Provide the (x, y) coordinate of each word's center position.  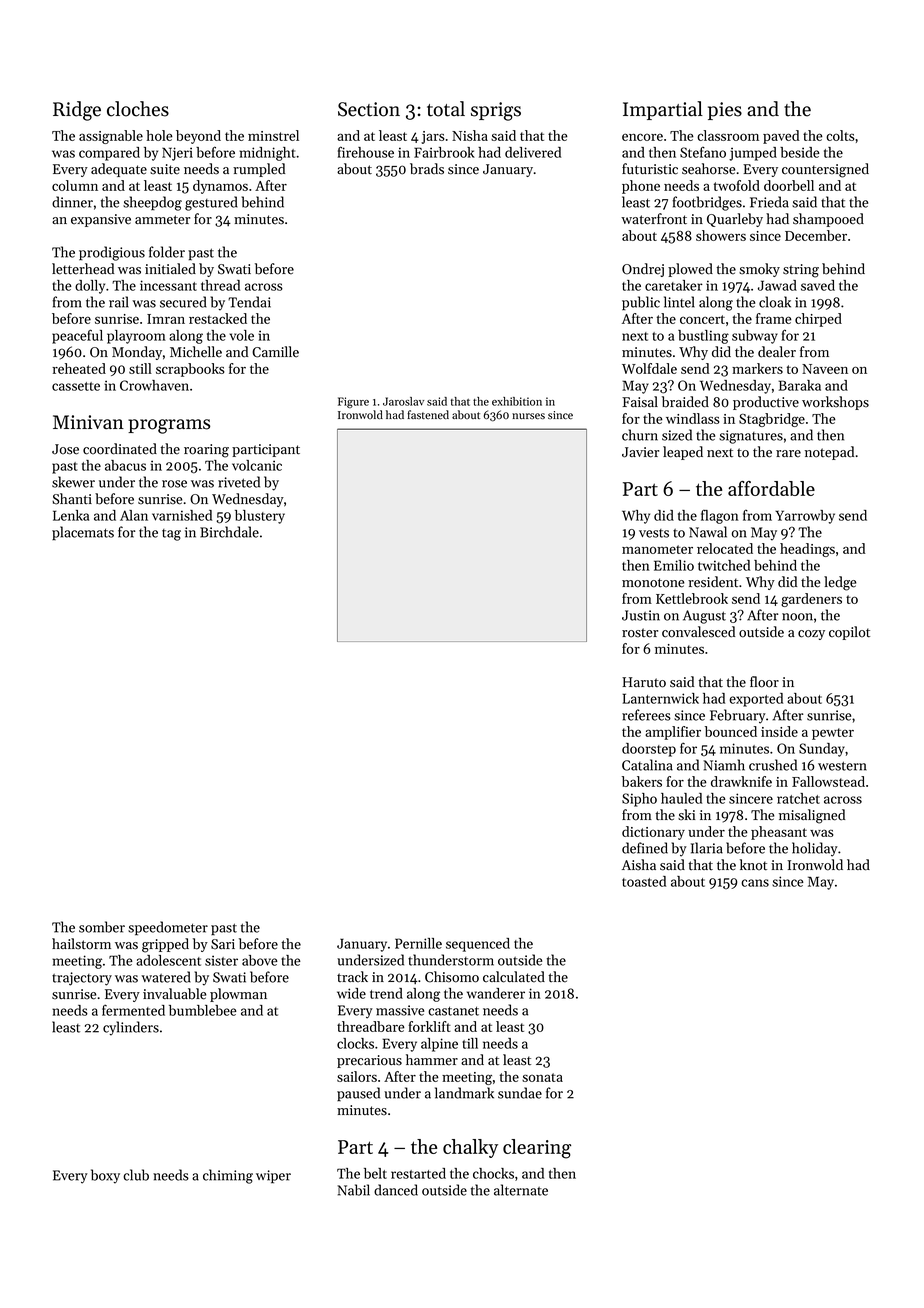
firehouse (366, 152)
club (136, 1175)
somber (102, 927)
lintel (679, 302)
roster (640, 633)
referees (646, 715)
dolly (90, 287)
